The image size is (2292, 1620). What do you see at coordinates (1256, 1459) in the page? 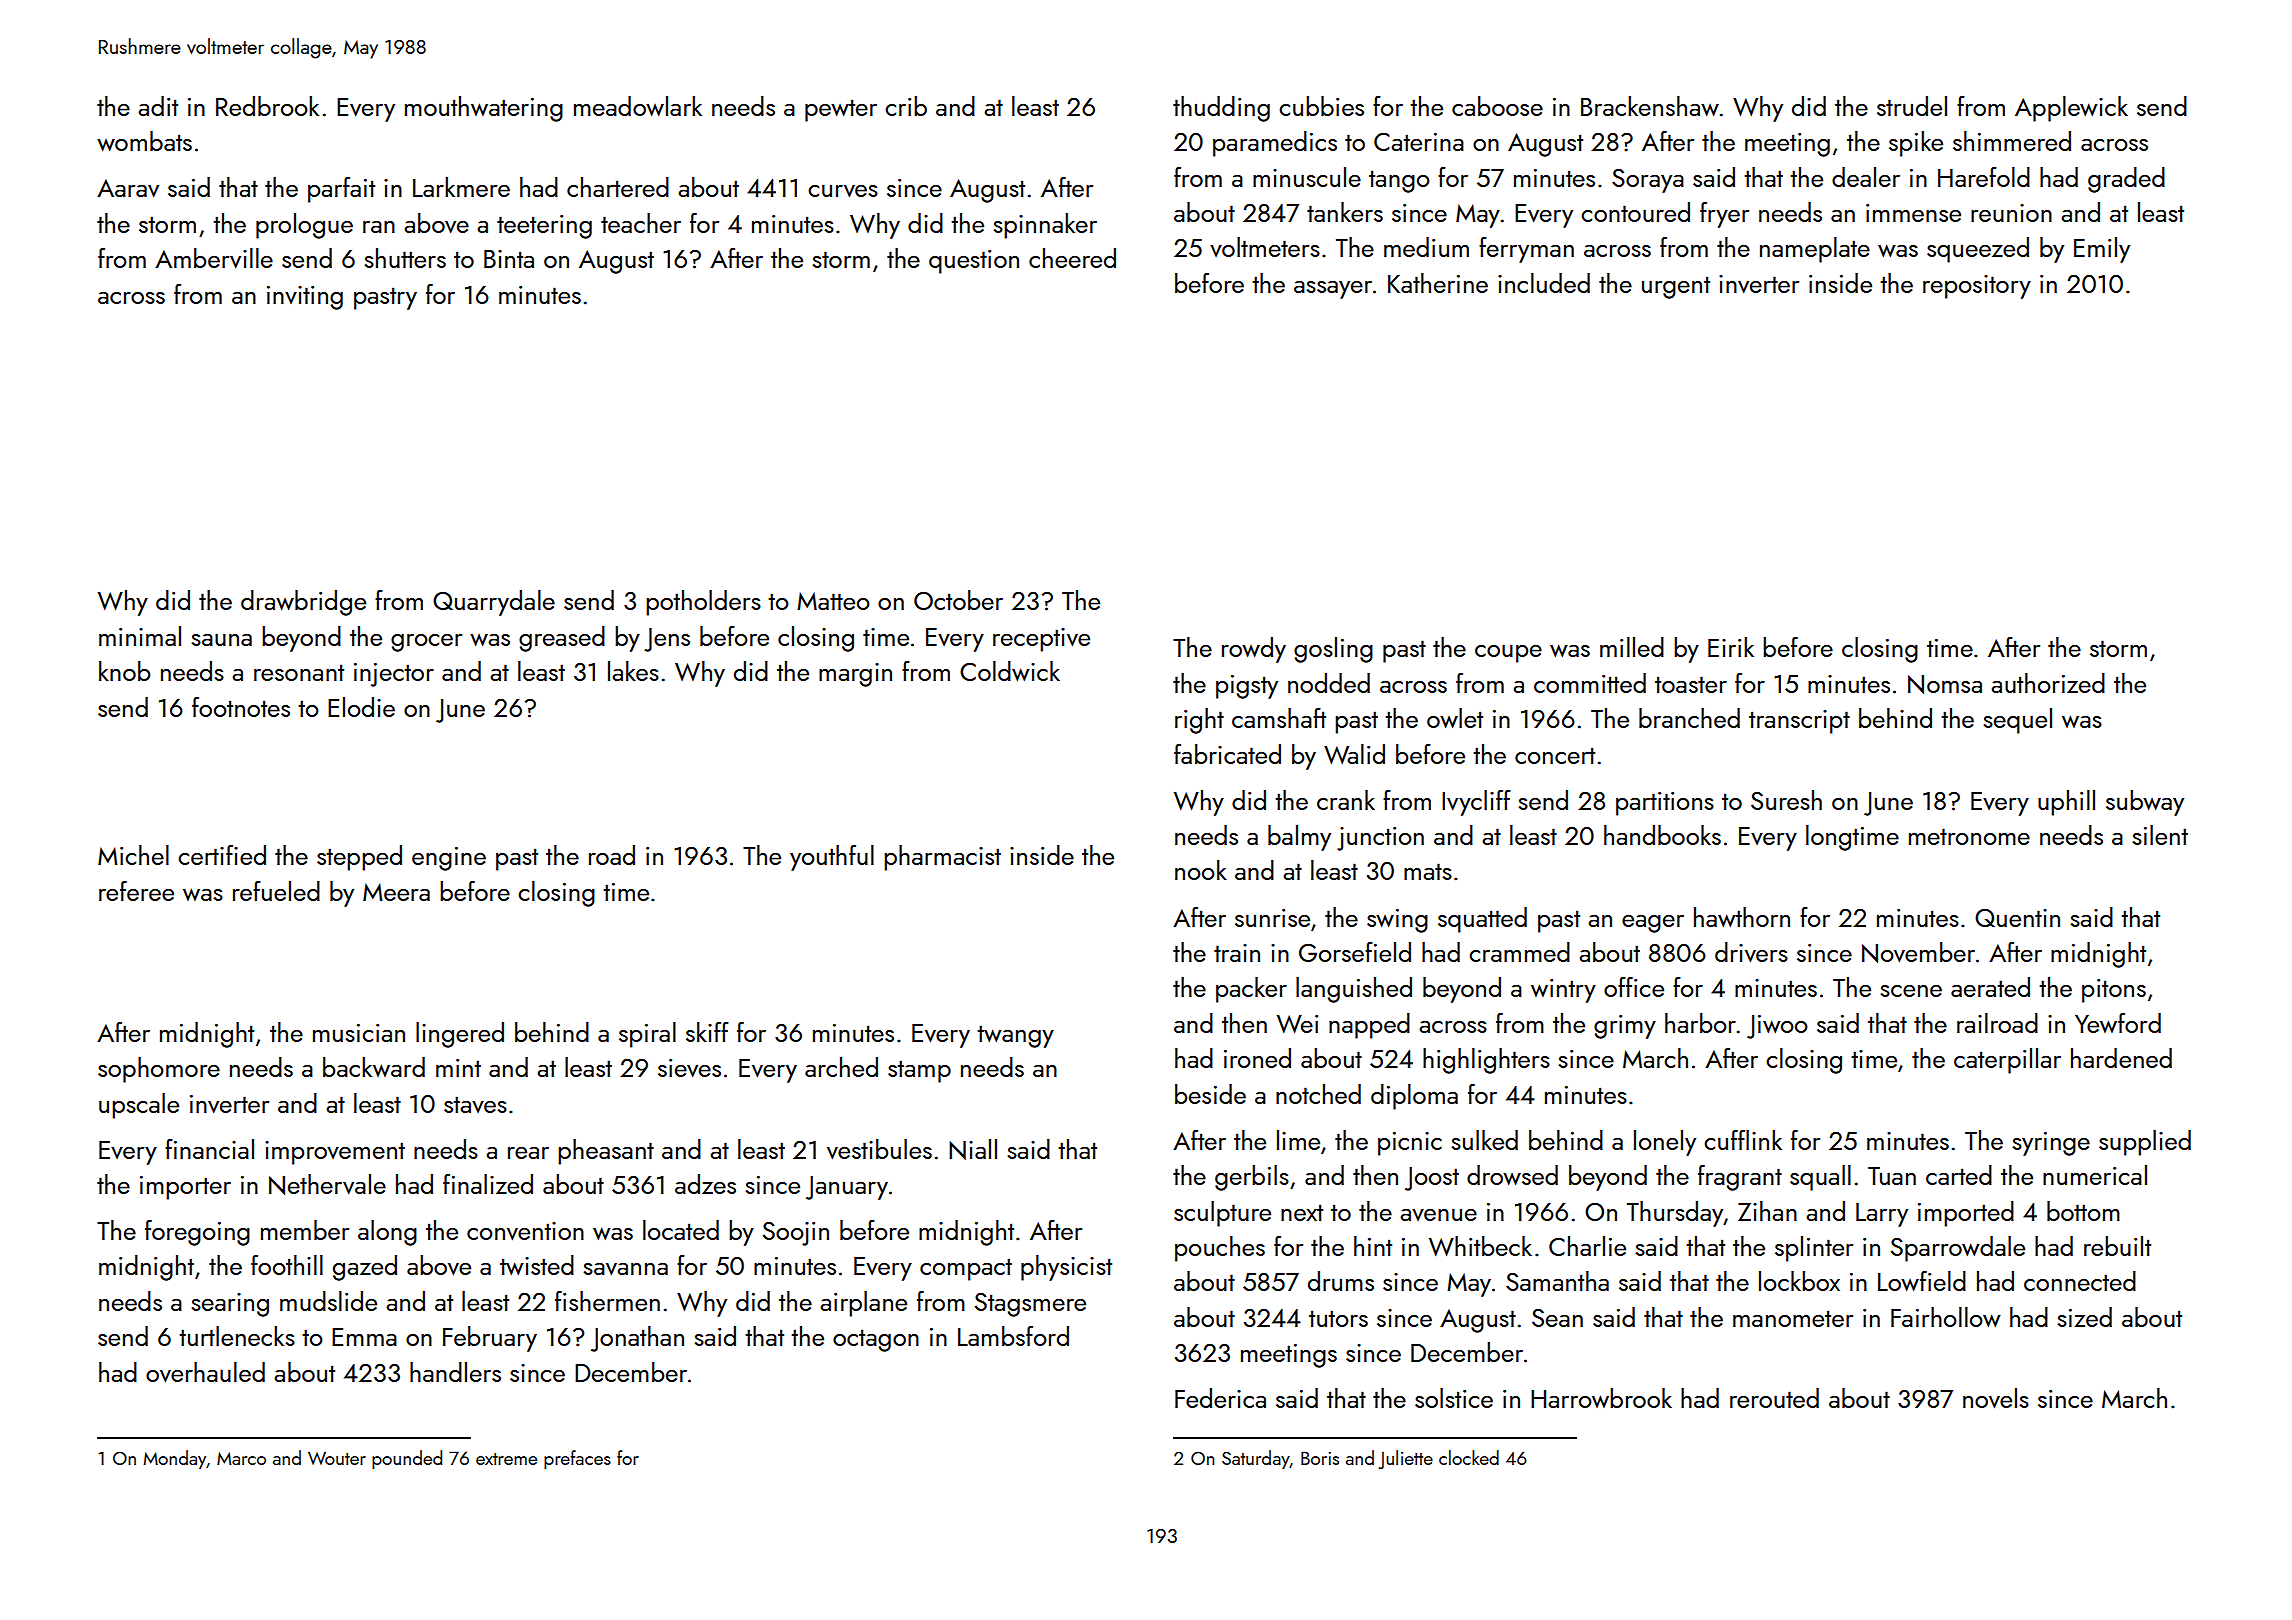
I see `Saturday` at bounding box center [1256, 1459].
